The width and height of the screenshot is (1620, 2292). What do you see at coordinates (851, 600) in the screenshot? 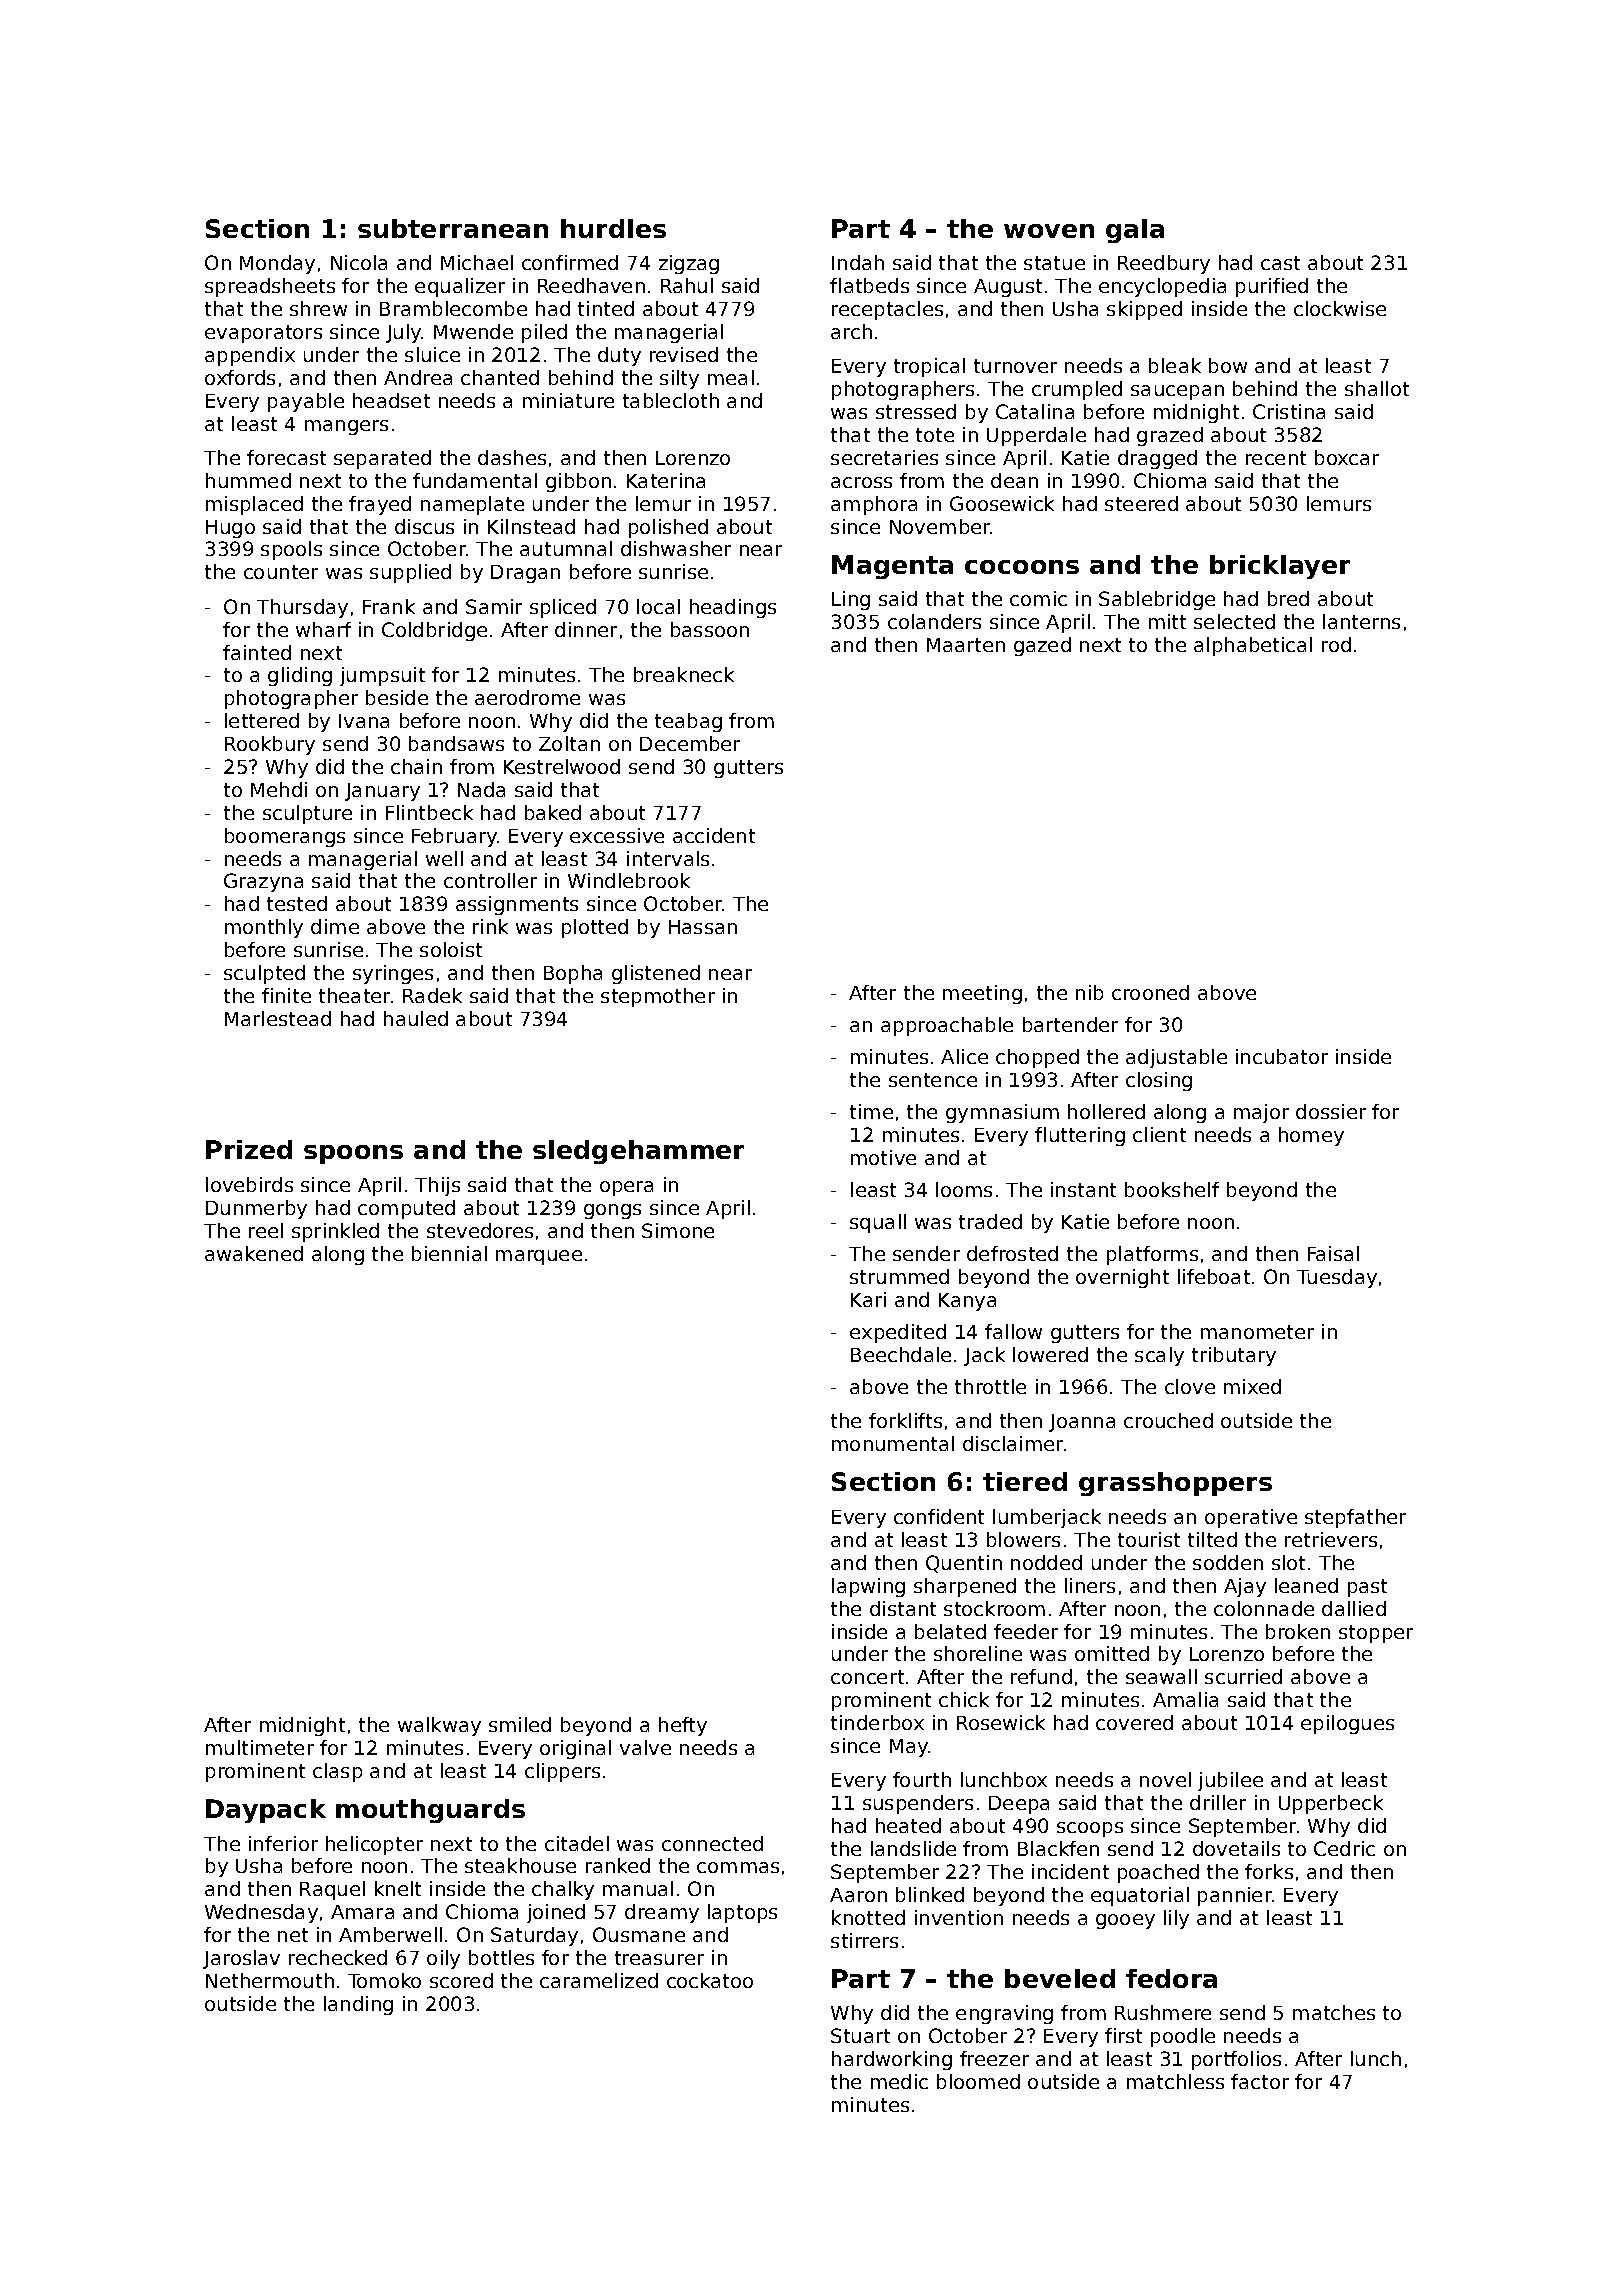
I see `Ling` at bounding box center [851, 600].
